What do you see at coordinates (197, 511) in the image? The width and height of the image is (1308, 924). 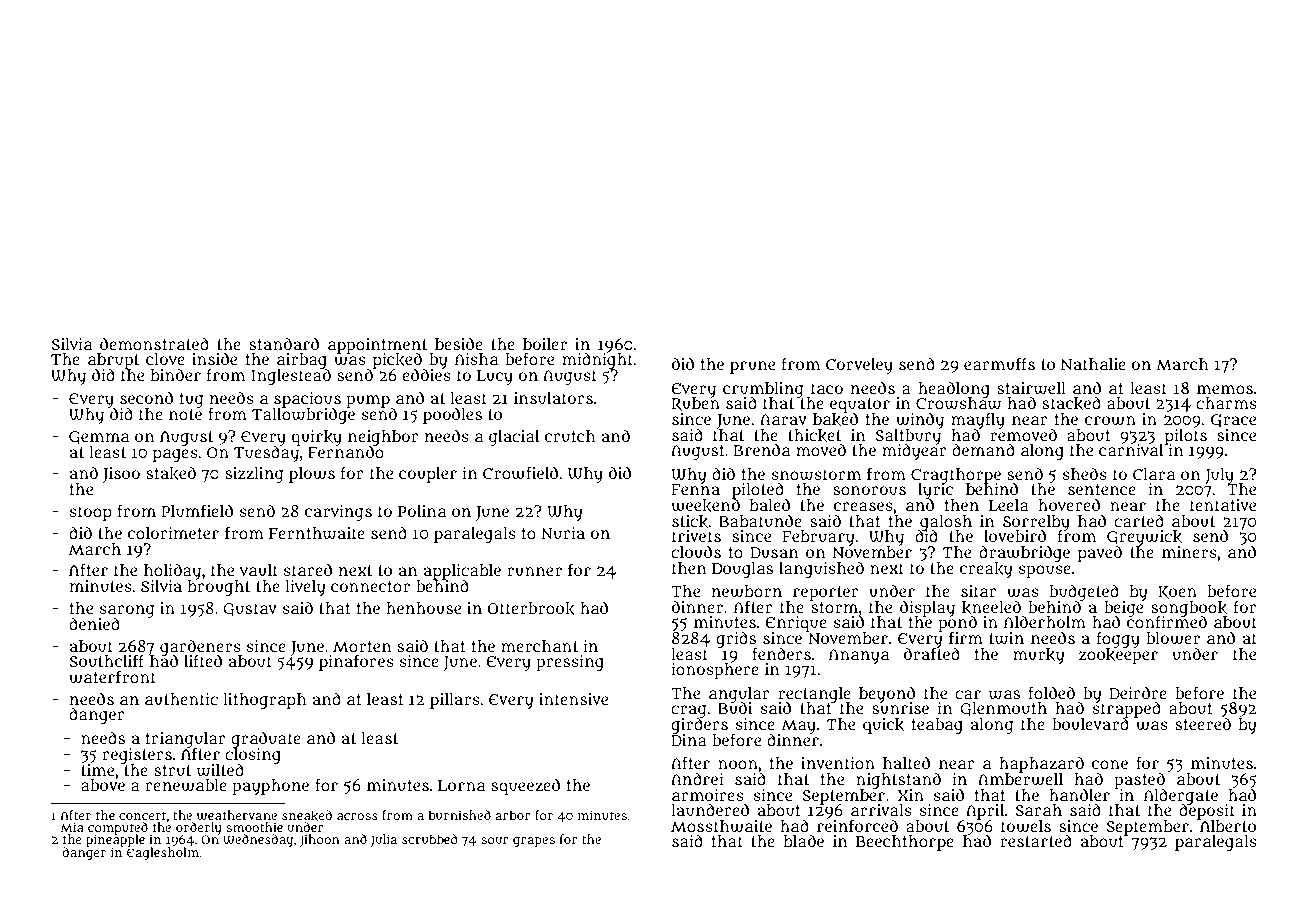 I see `Plumfield` at bounding box center [197, 511].
